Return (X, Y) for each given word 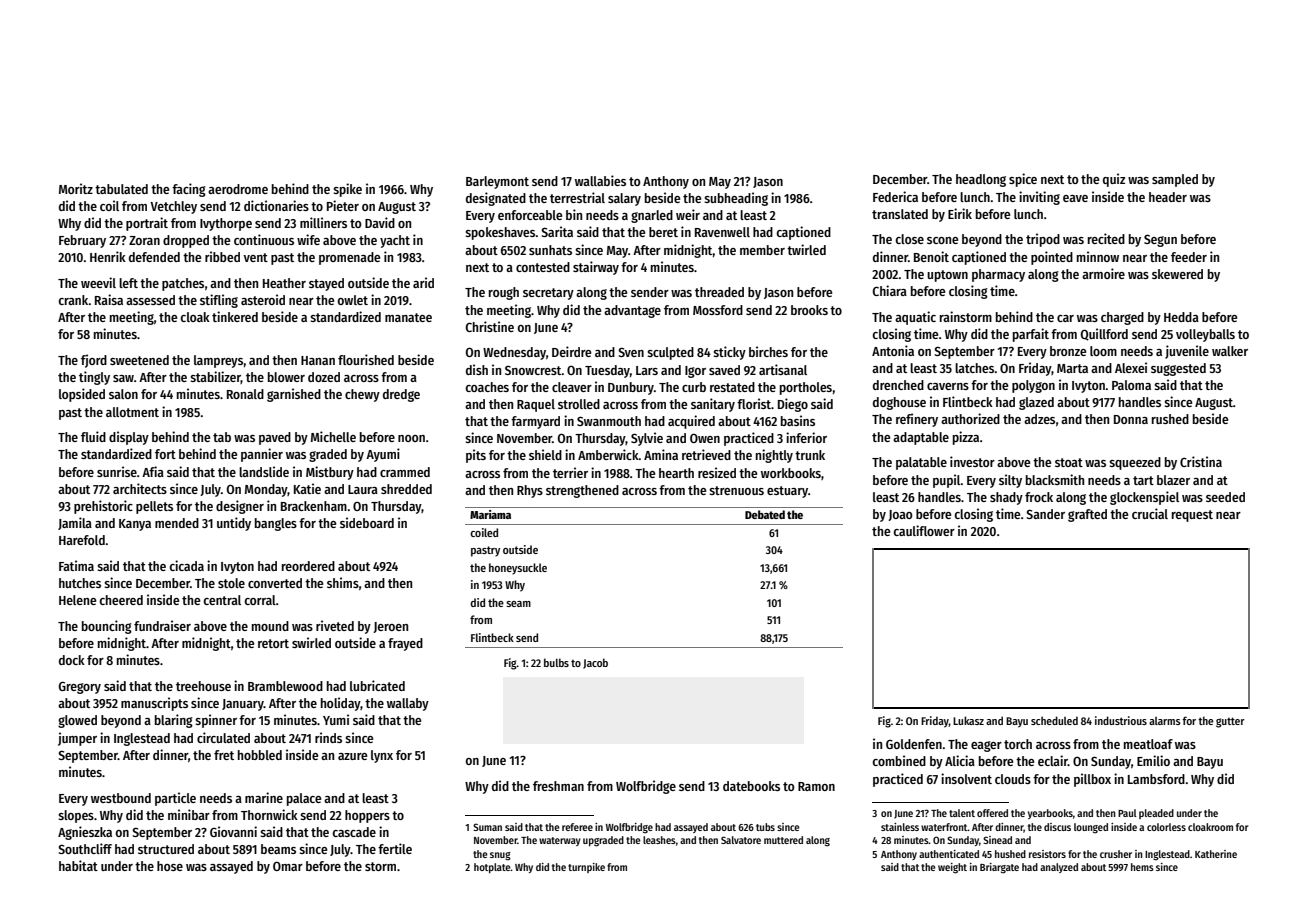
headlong (981, 180)
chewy (362, 395)
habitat (78, 865)
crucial (1150, 513)
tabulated (121, 189)
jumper (77, 739)
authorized (970, 418)
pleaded (1156, 814)
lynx (382, 756)
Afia (153, 471)
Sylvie (647, 439)
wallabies (600, 180)
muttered (783, 840)
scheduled (1054, 720)
